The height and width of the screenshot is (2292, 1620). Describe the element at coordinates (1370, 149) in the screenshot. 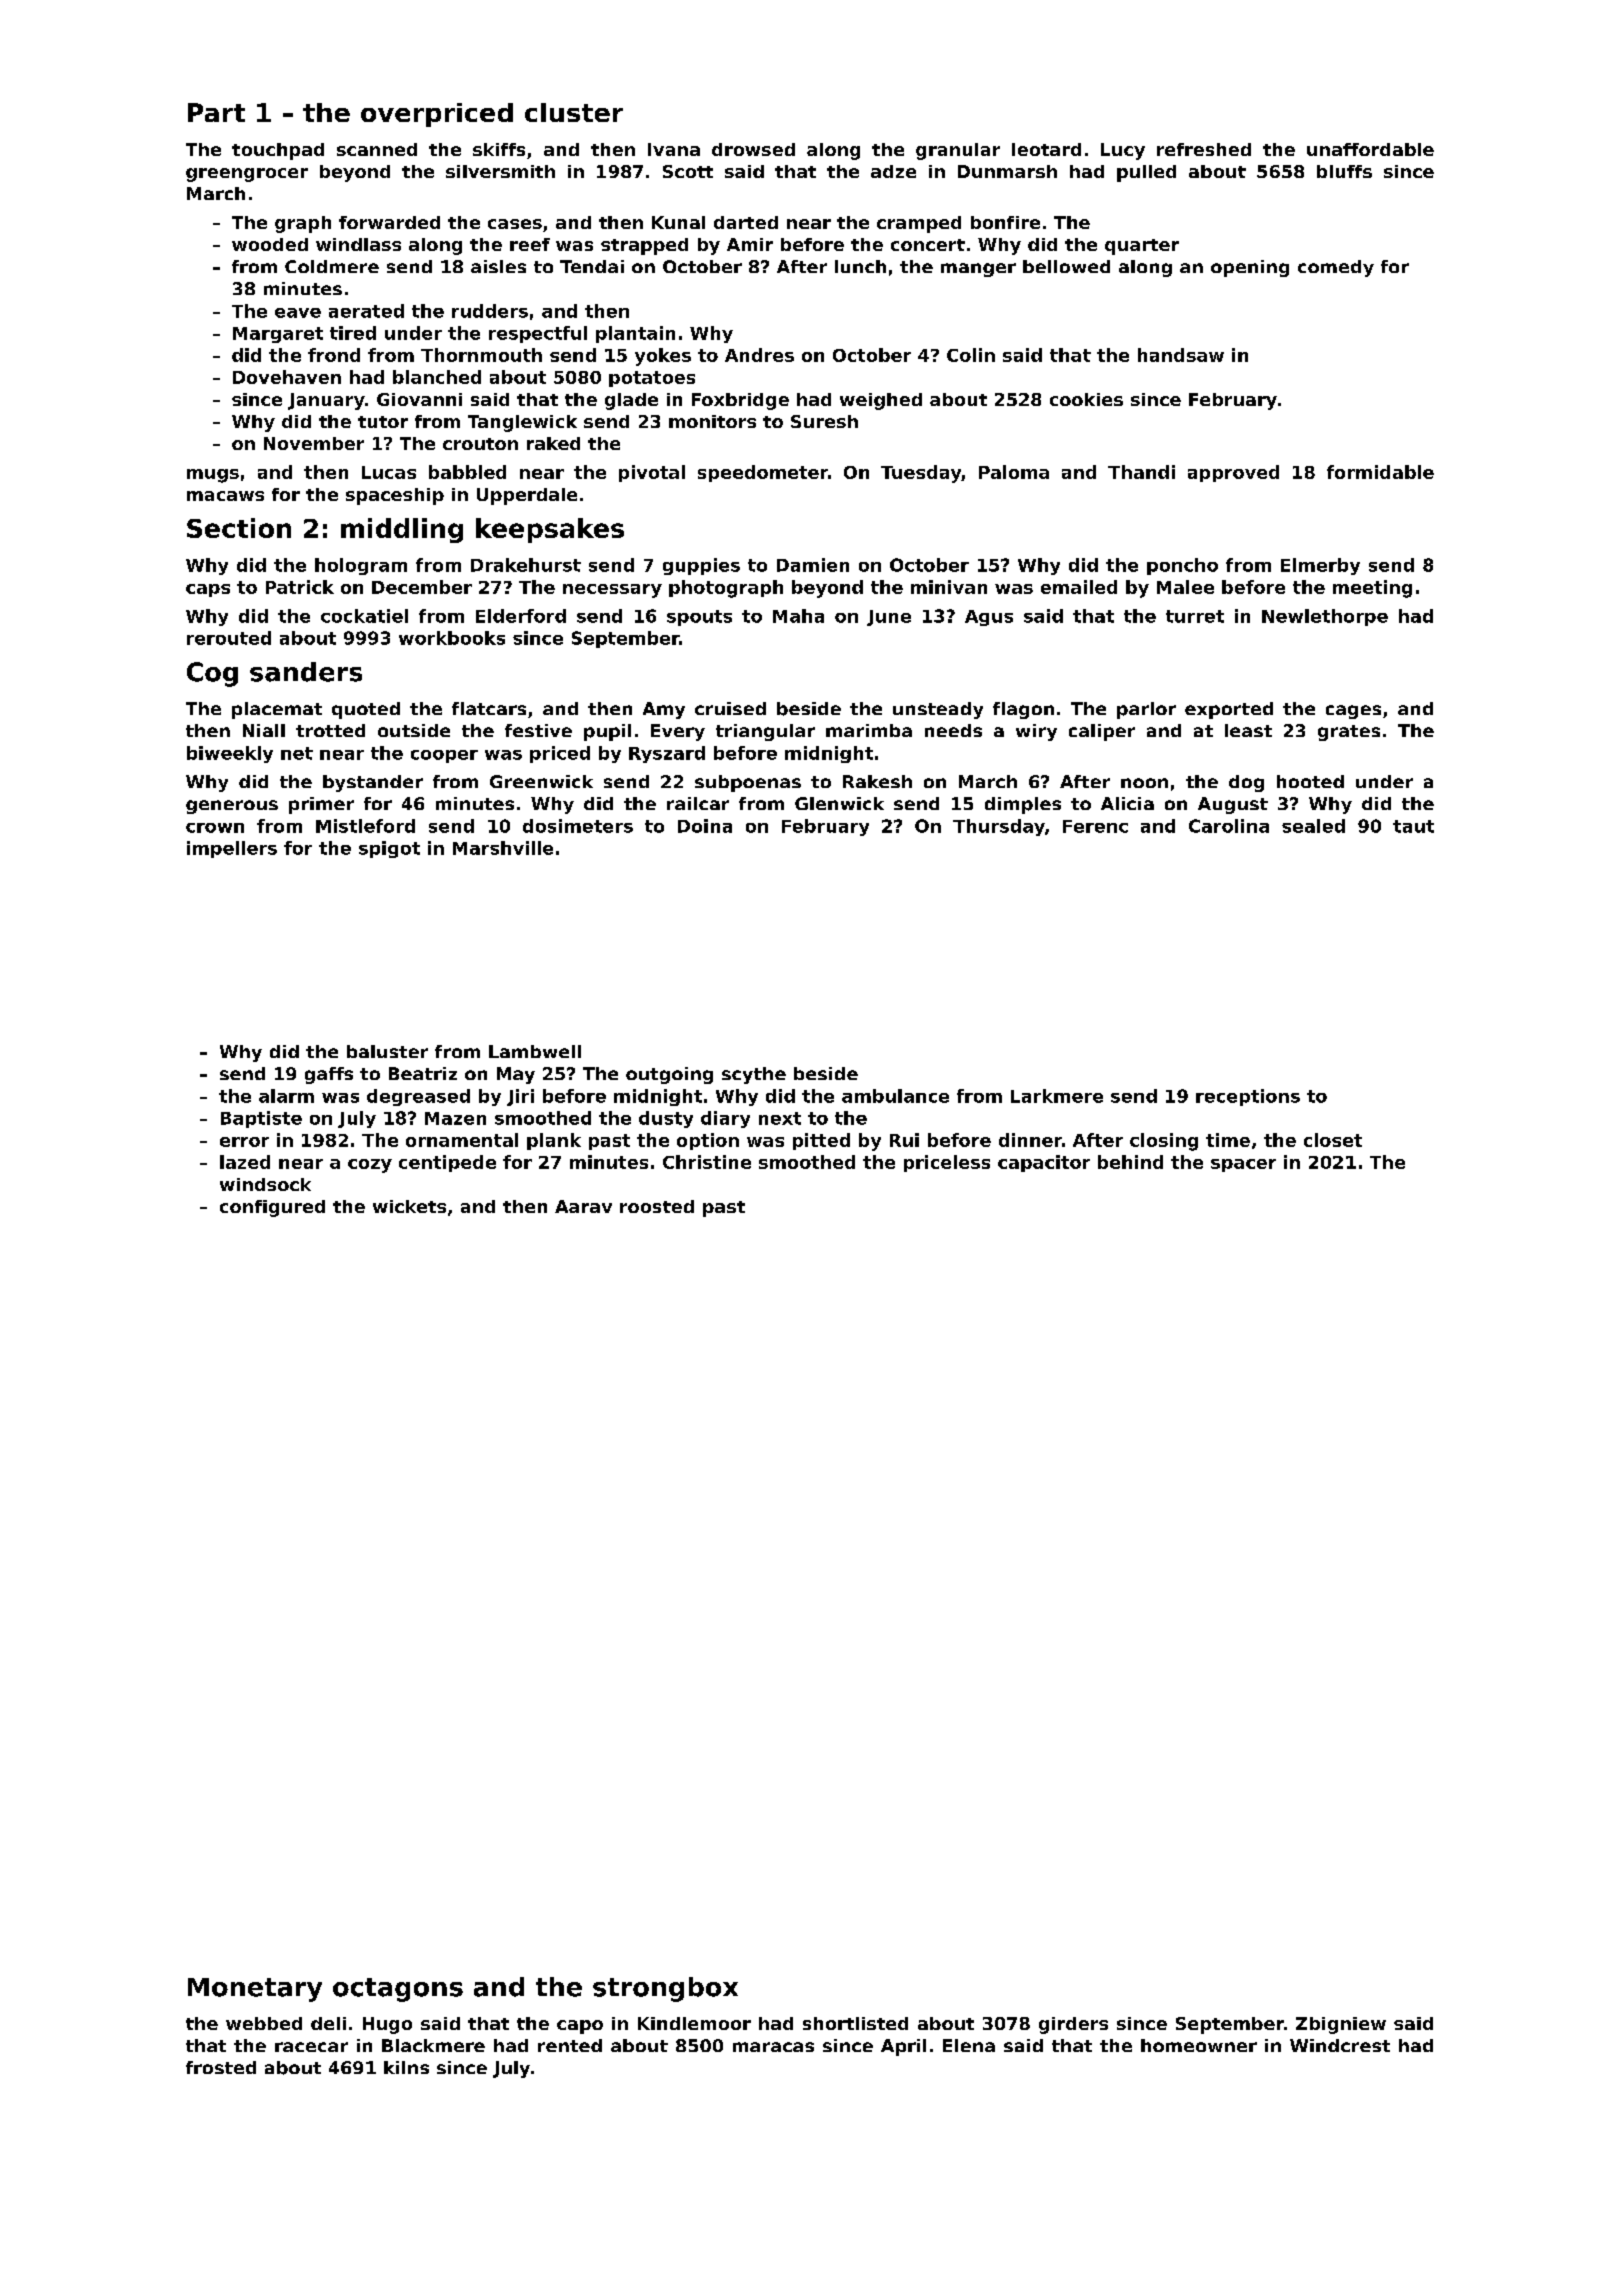

I see `unaffordable` at that location.
